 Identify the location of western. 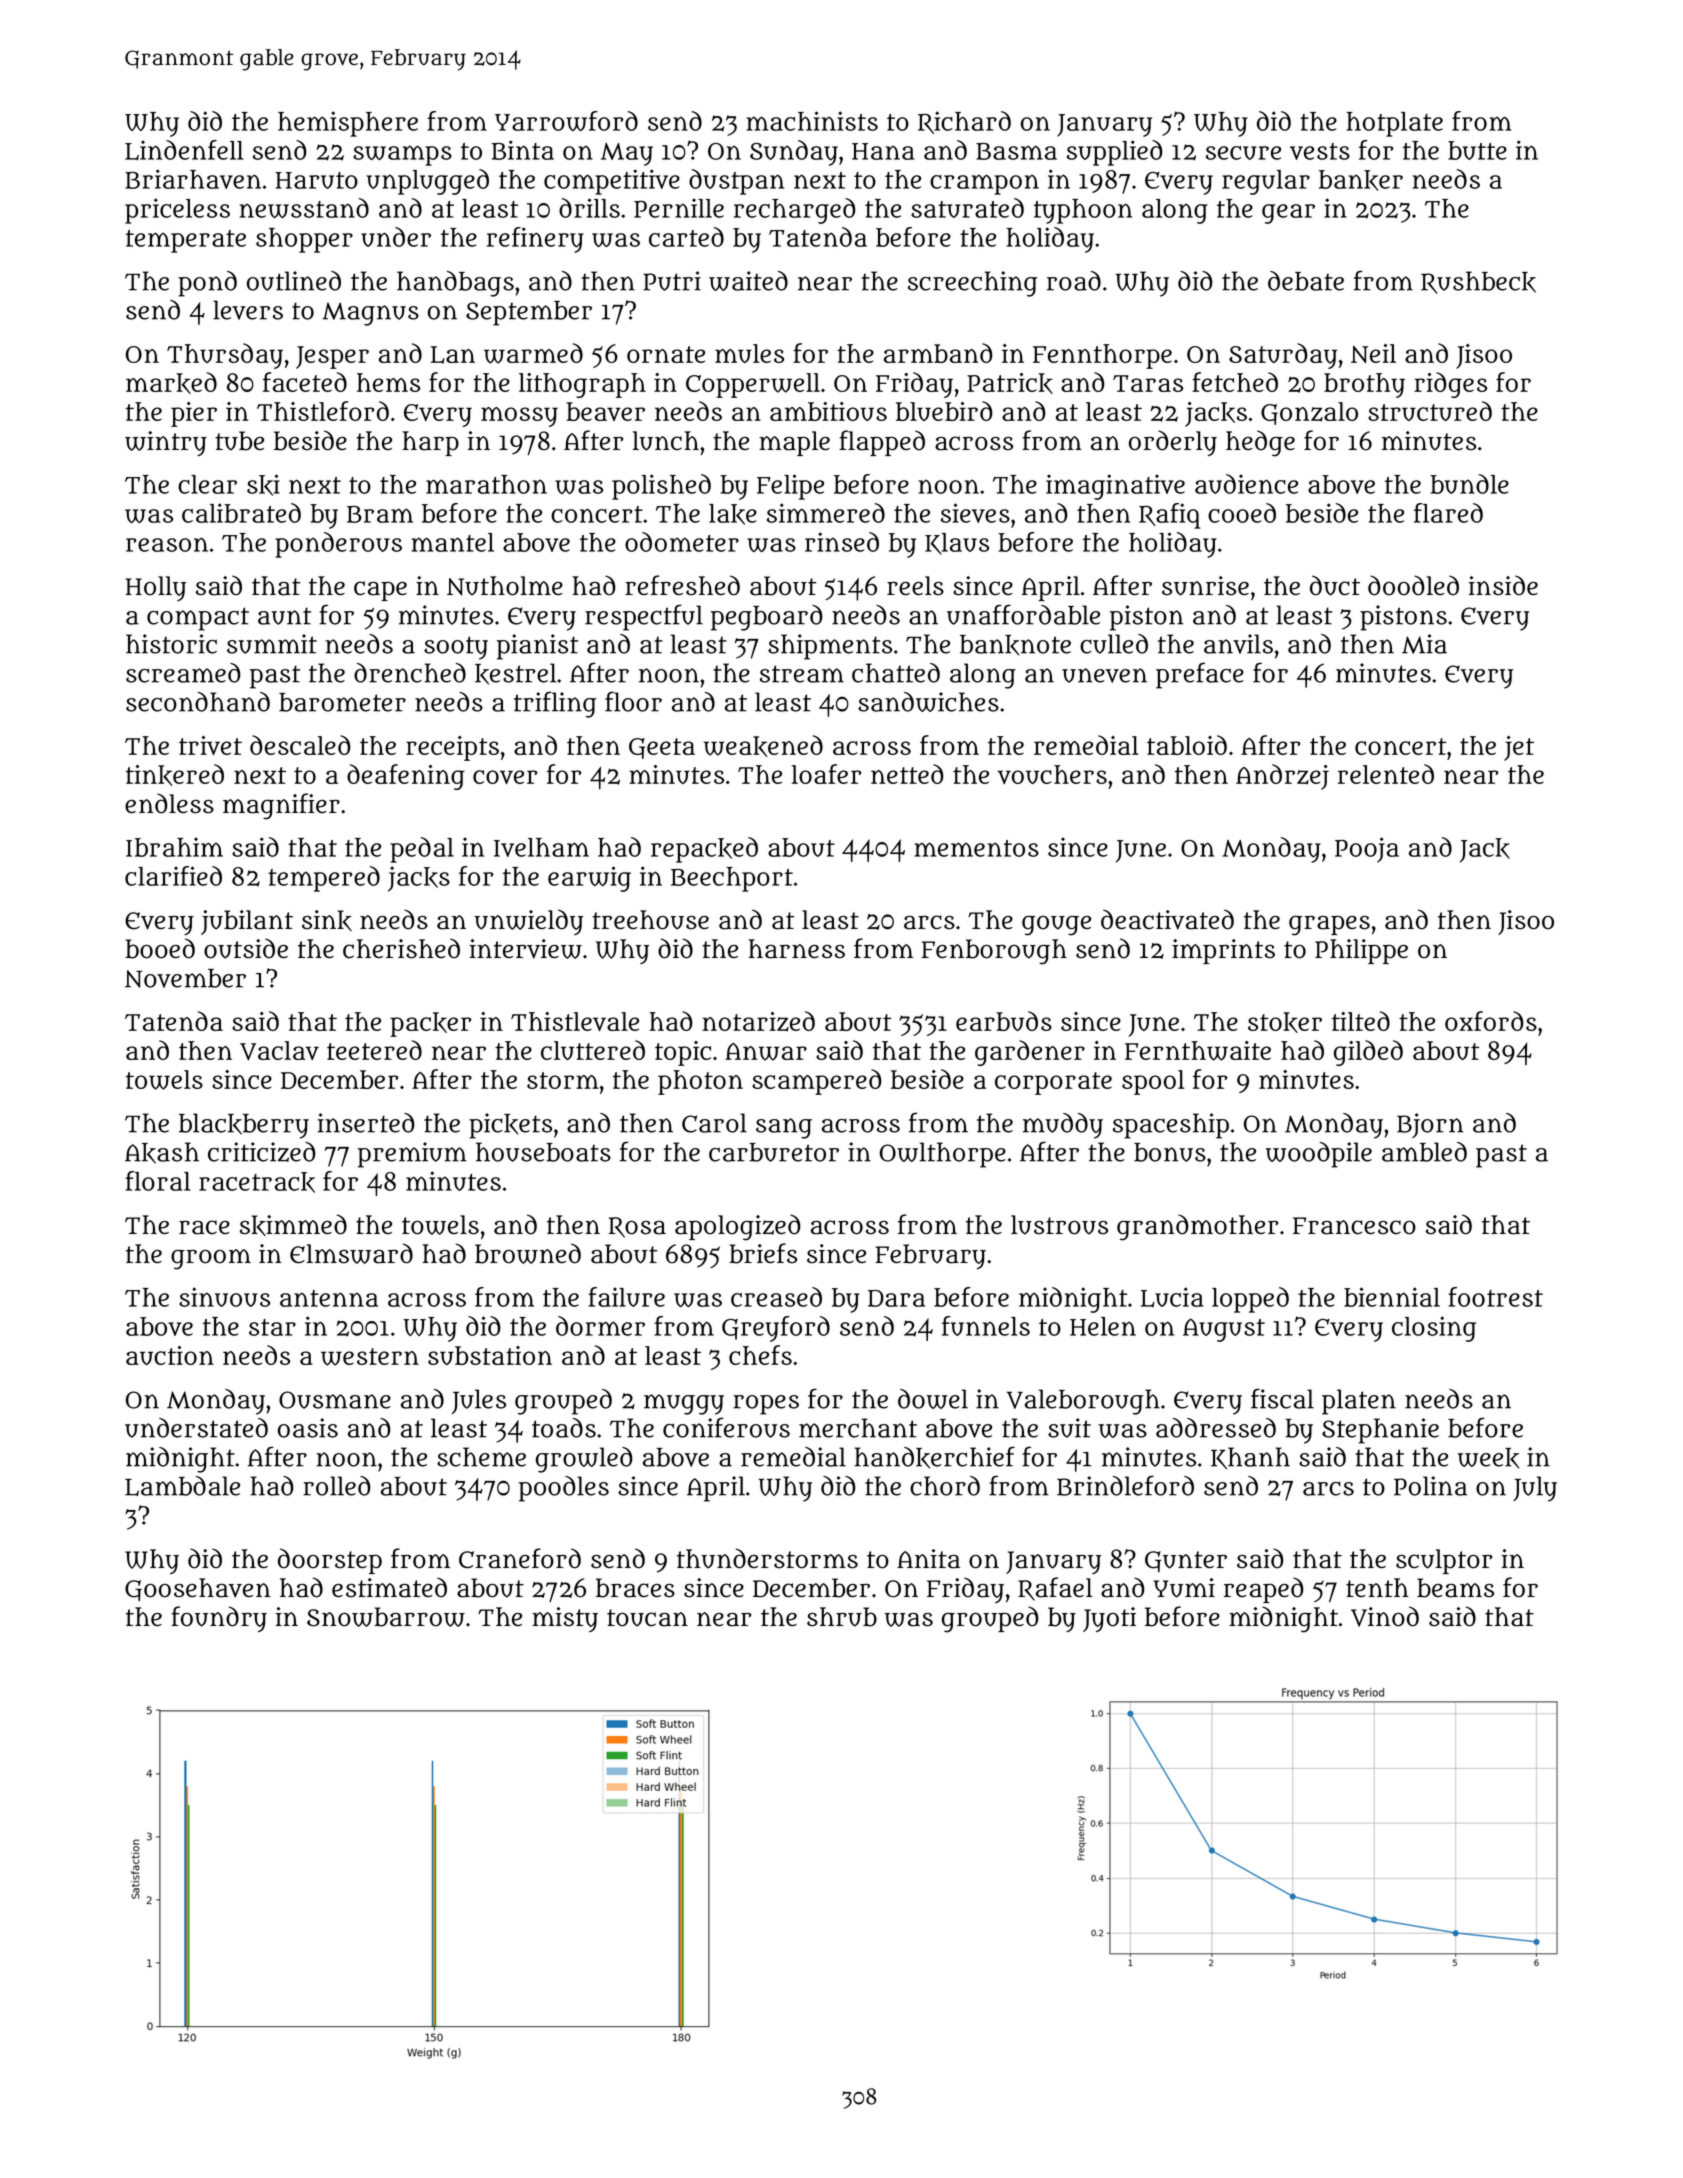
(370, 1357).
